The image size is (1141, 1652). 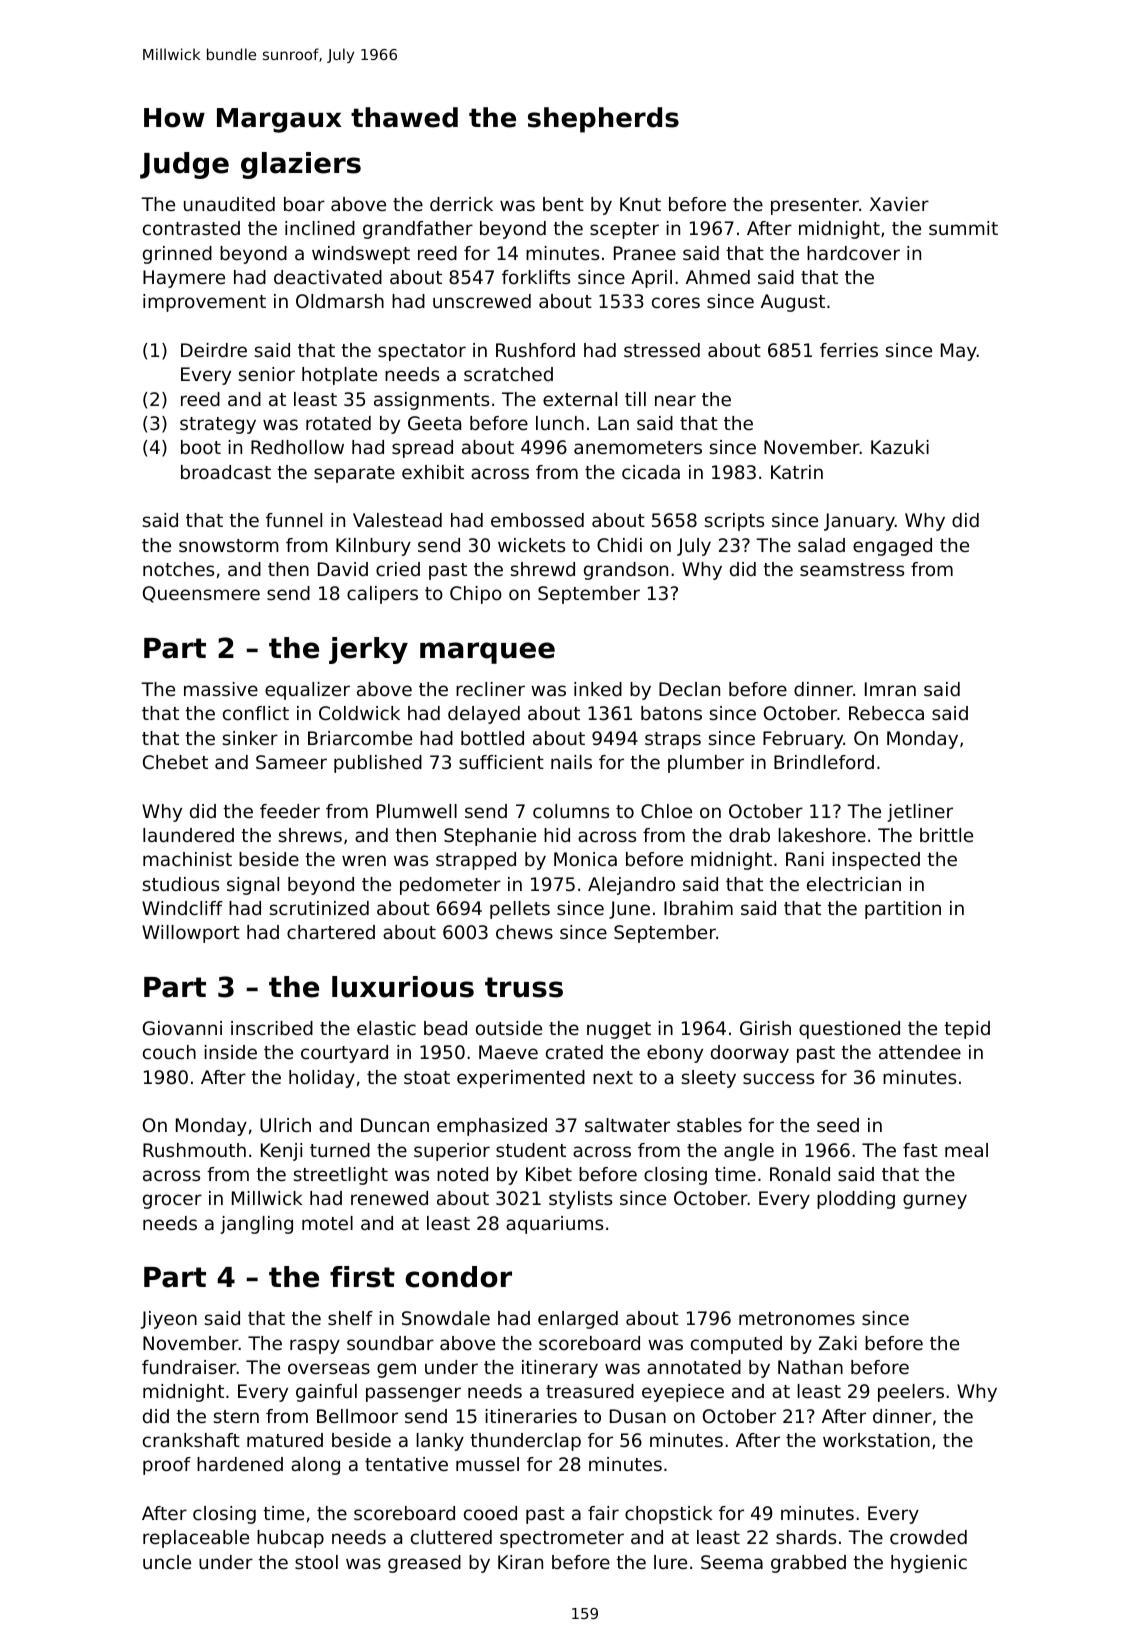 I want to click on grabbed, so click(x=808, y=1564).
